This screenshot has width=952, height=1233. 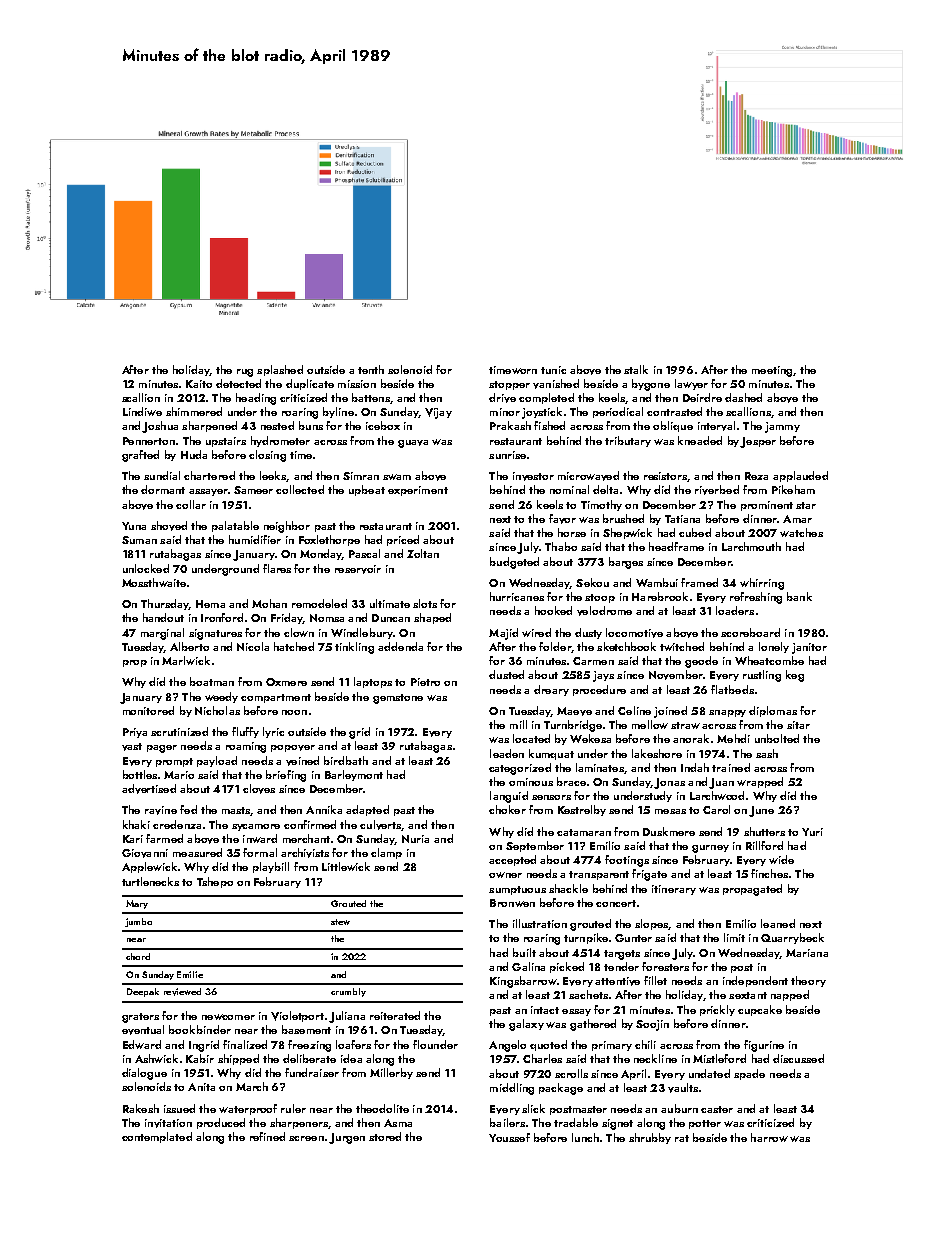 I want to click on lonely, so click(x=774, y=647).
